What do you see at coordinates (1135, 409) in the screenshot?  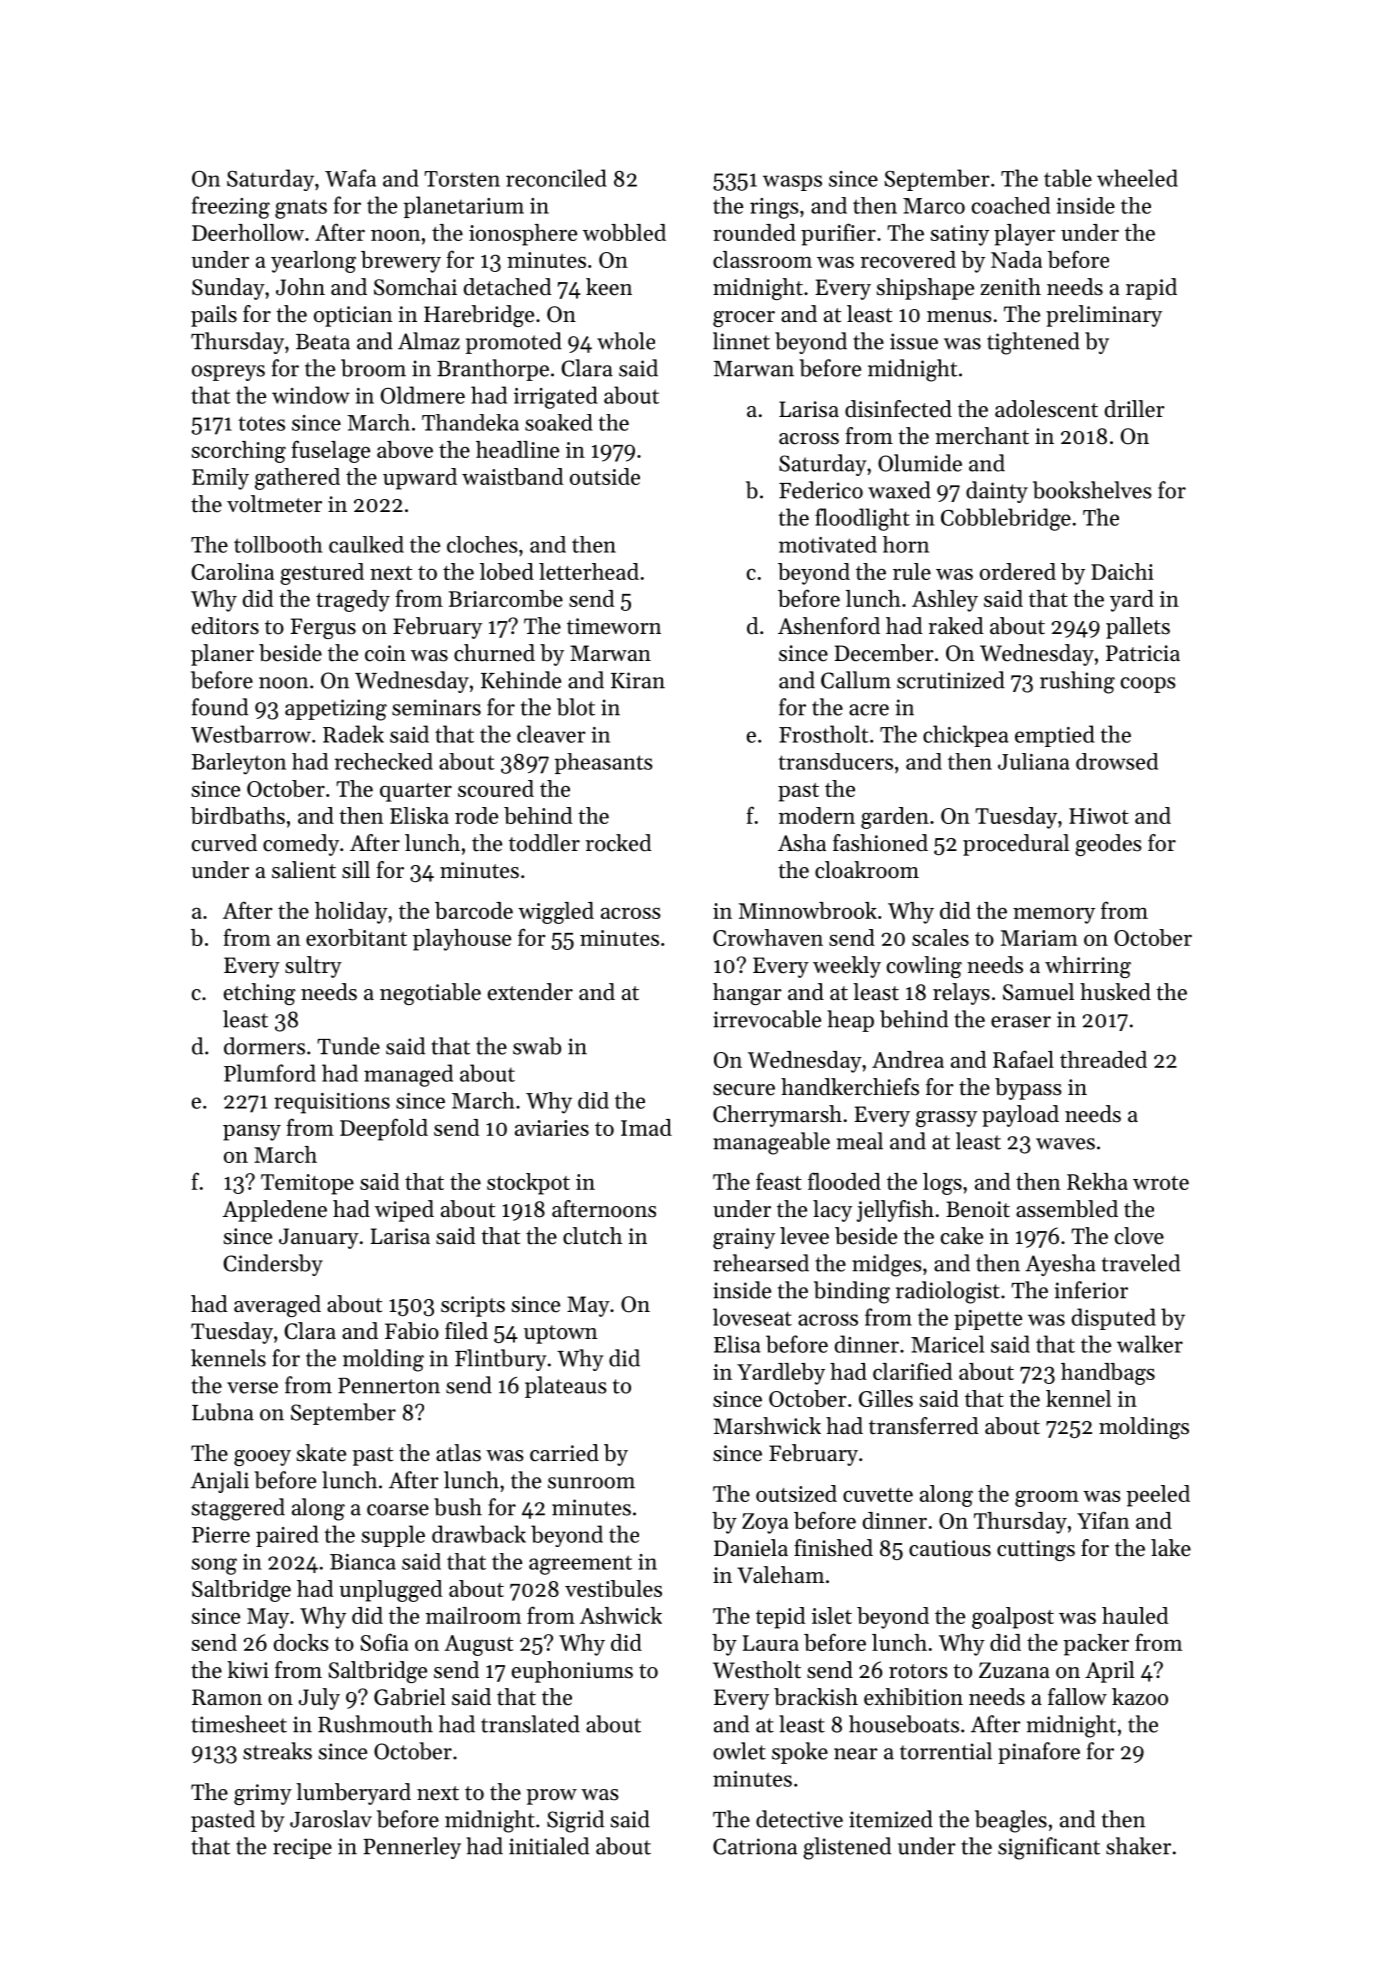 I see `driller` at bounding box center [1135, 409].
